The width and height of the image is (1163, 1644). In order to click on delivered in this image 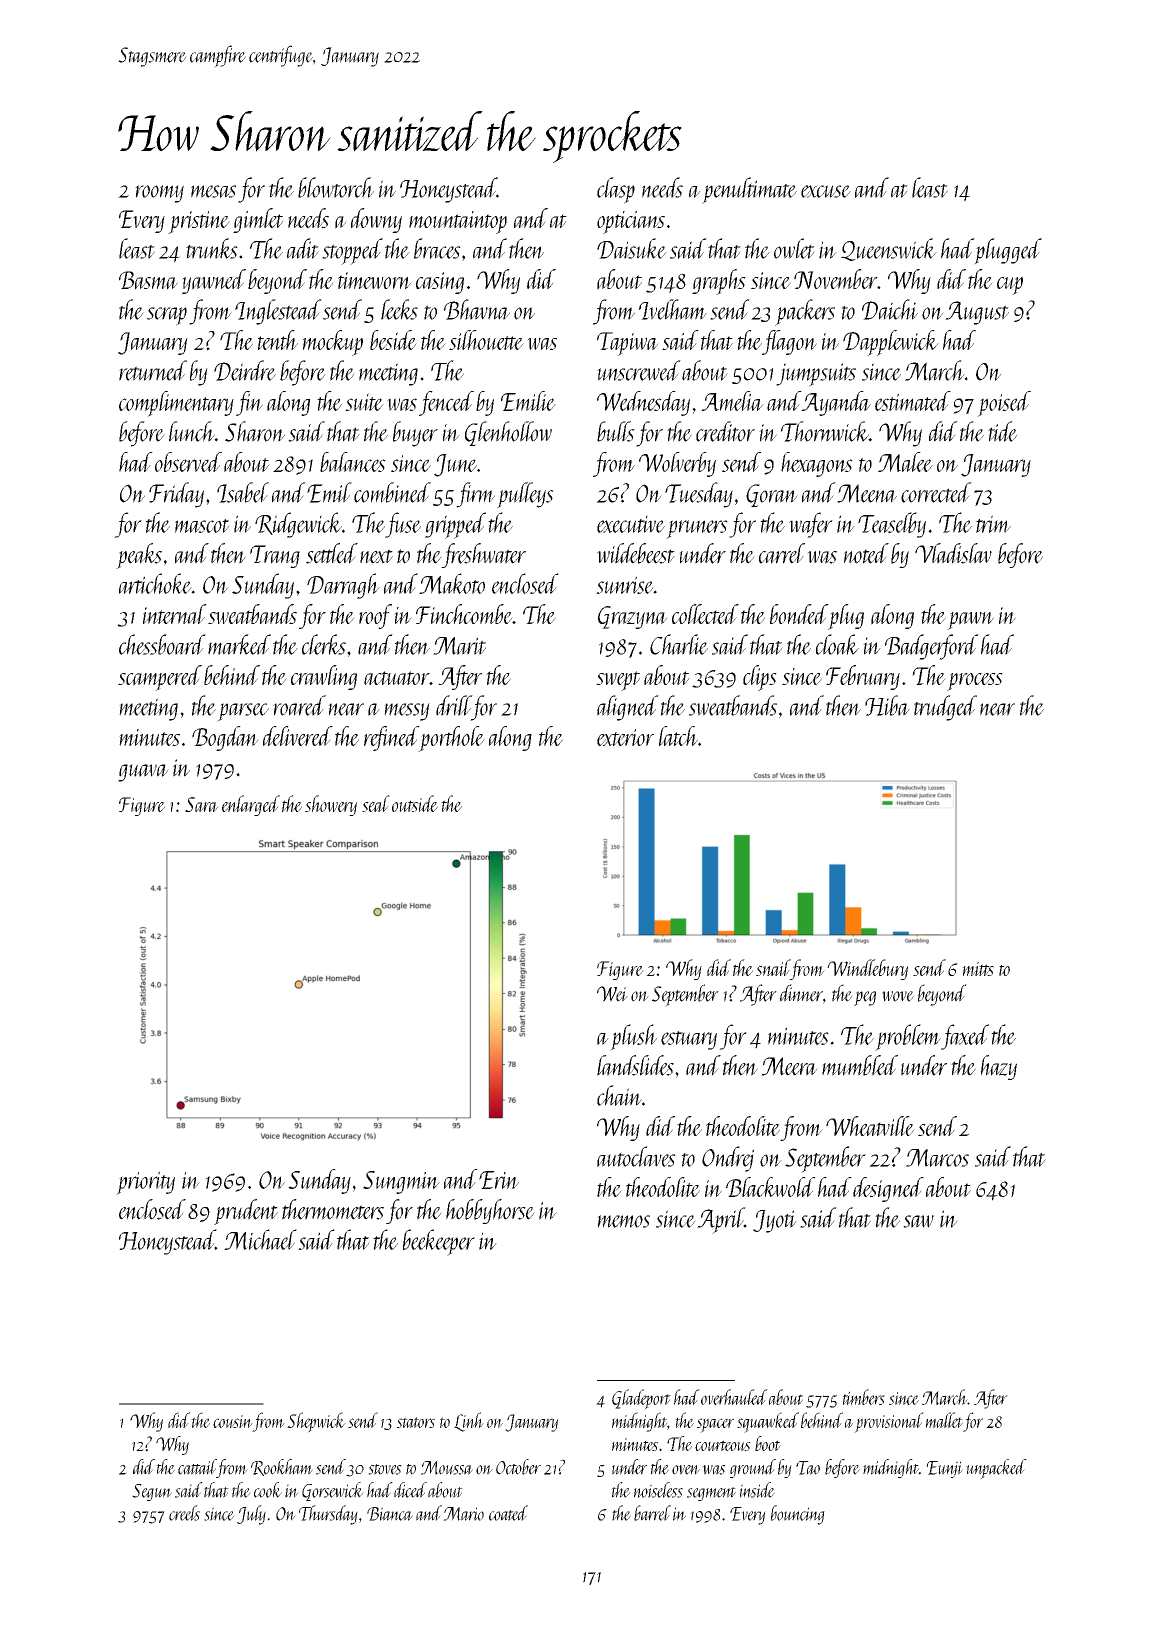, I will do `click(298, 736)`.
